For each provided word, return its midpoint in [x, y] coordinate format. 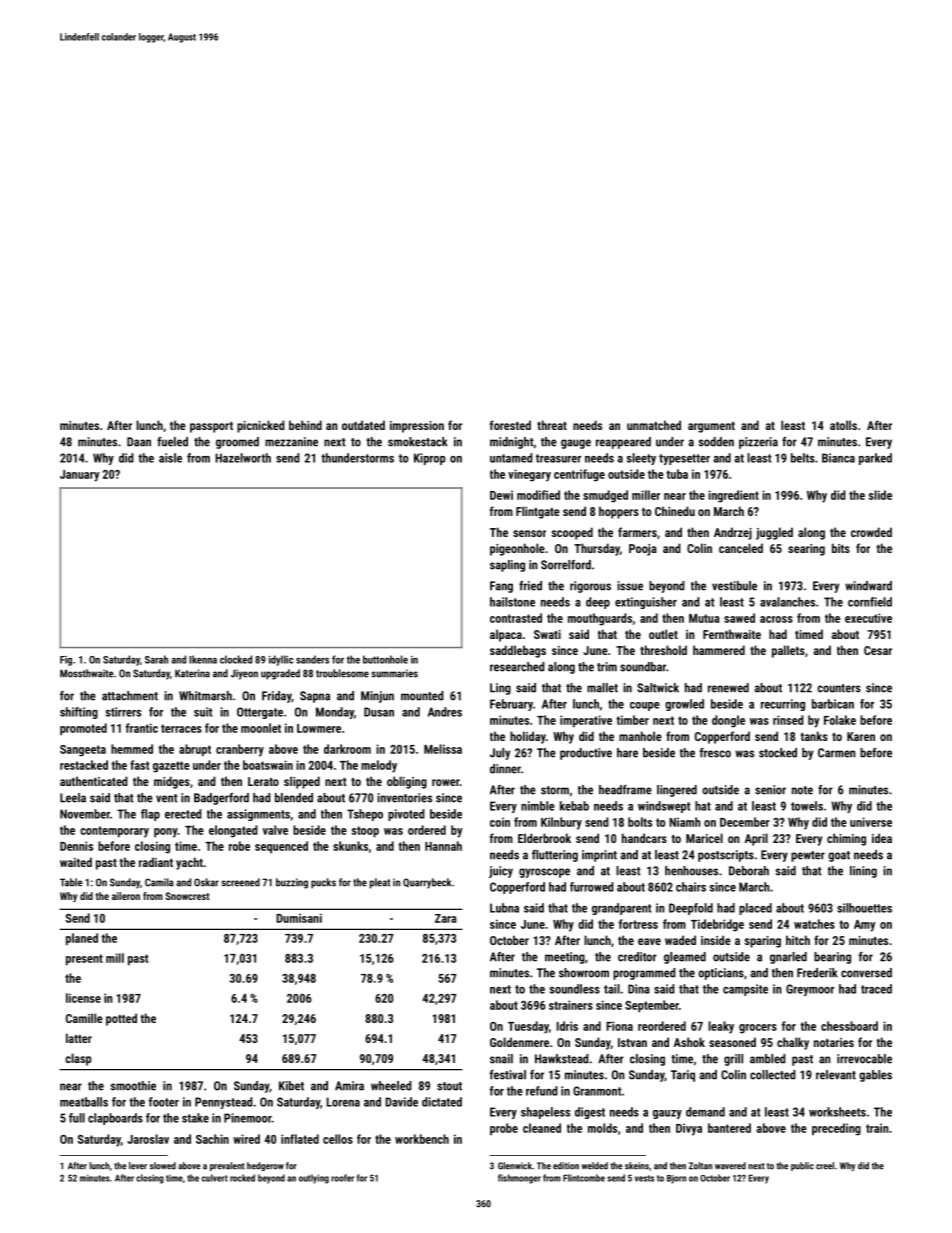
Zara [446, 918]
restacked [84, 765]
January [80, 476]
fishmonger [519, 1179]
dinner [505, 769]
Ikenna [203, 659]
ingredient [733, 496]
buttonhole [385, 659]
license [83, 998]
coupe [645, 706]
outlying [314, 1179]
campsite [745, 990]
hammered [719, 650]
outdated [363, 425]
